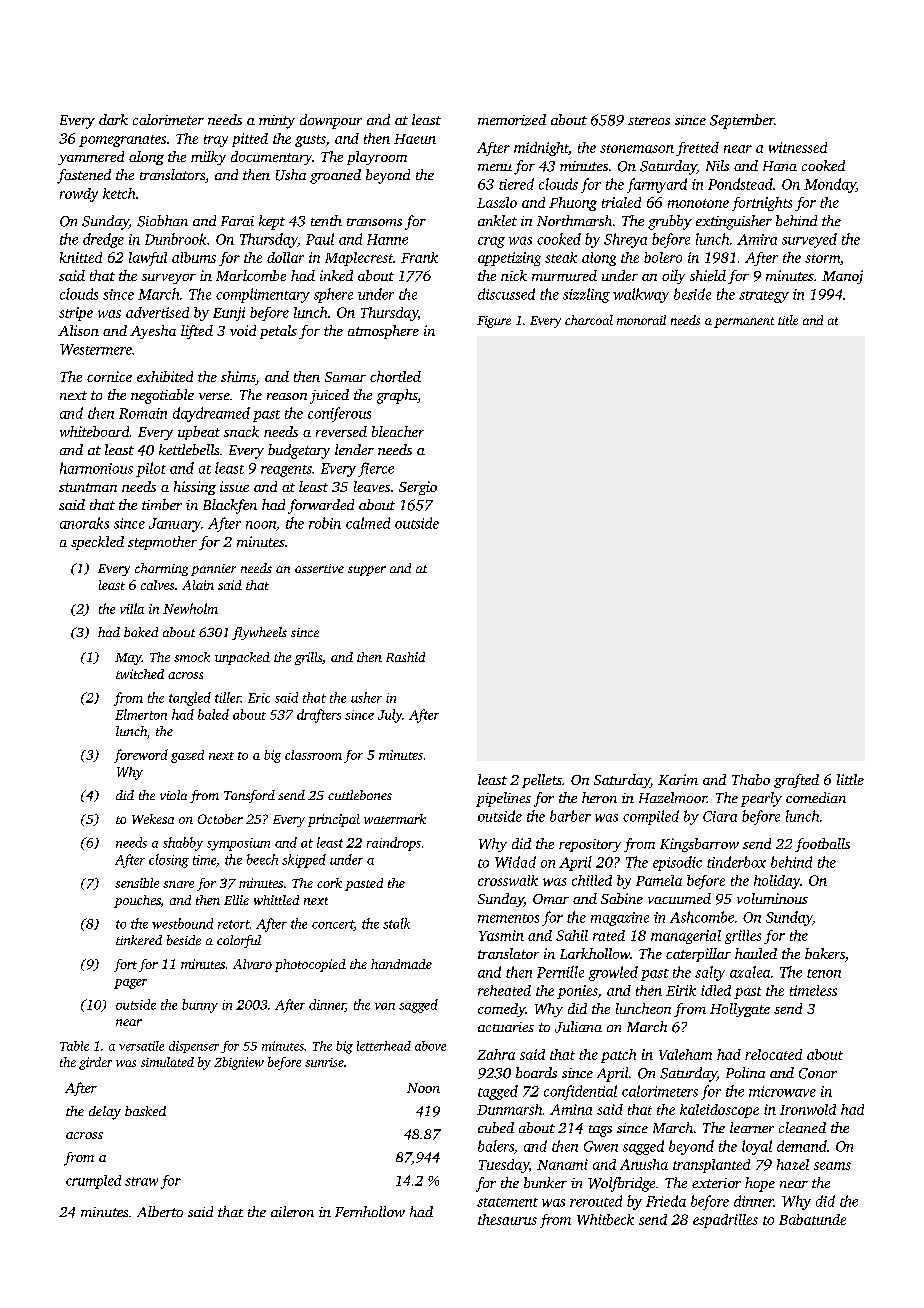  Describe the element at coordinates (390, 716) in the screenshot. I see `July` at that location.
